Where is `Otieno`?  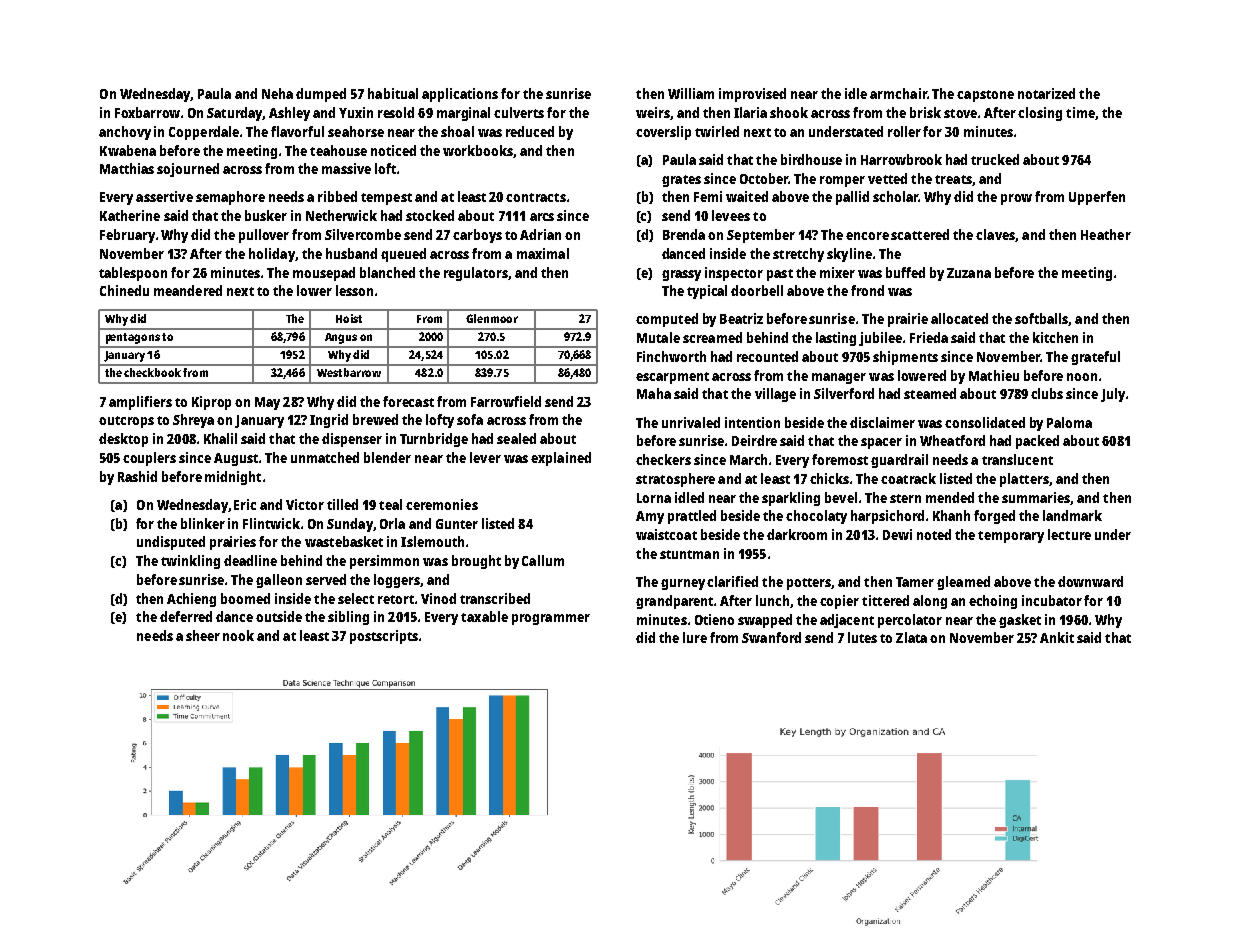 Otieno is located at coordinates (714, 619).
